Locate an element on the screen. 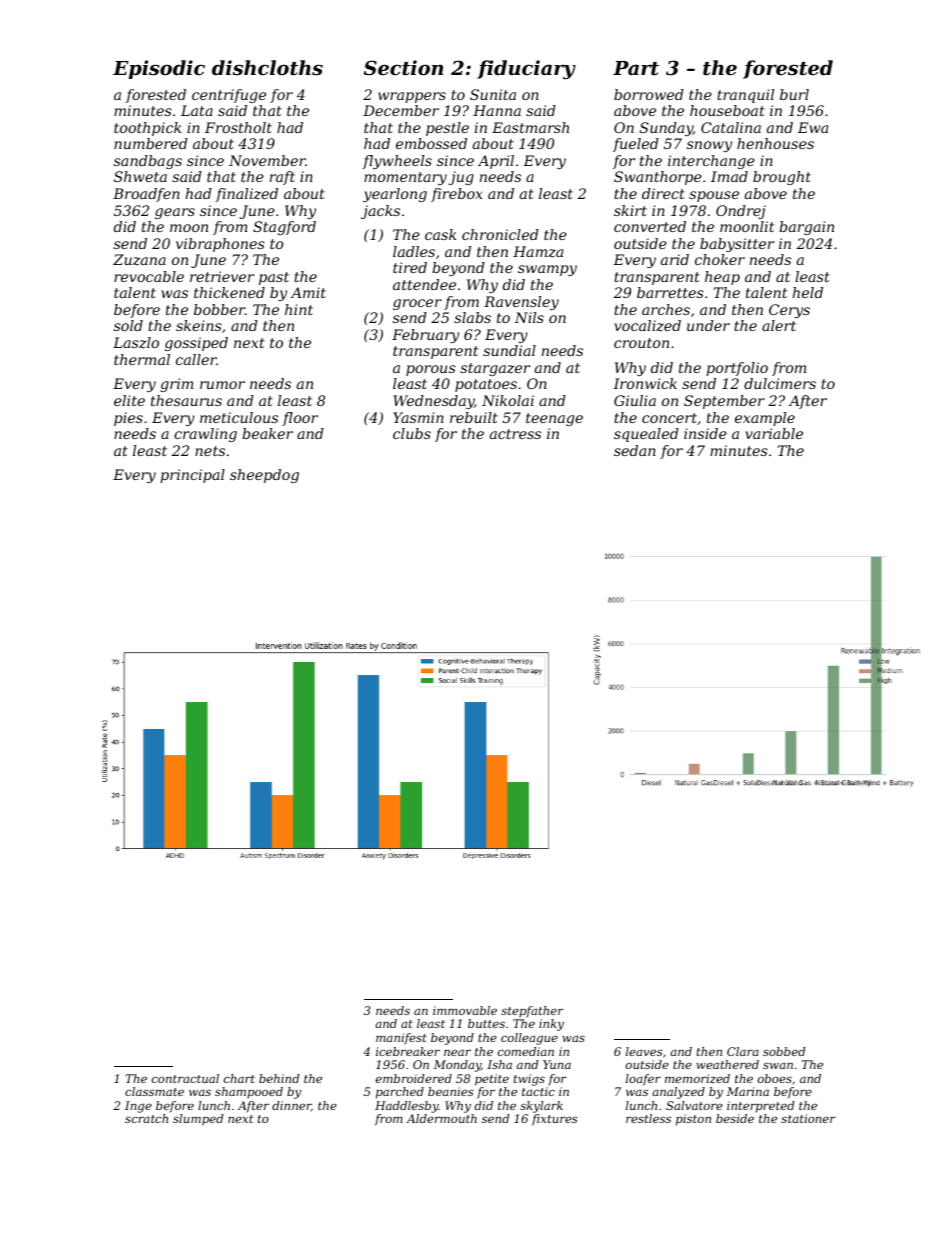 Image resolution: width=952 pixels, height=1233 pixels. immovable is located at coordinates (465, 1010).
